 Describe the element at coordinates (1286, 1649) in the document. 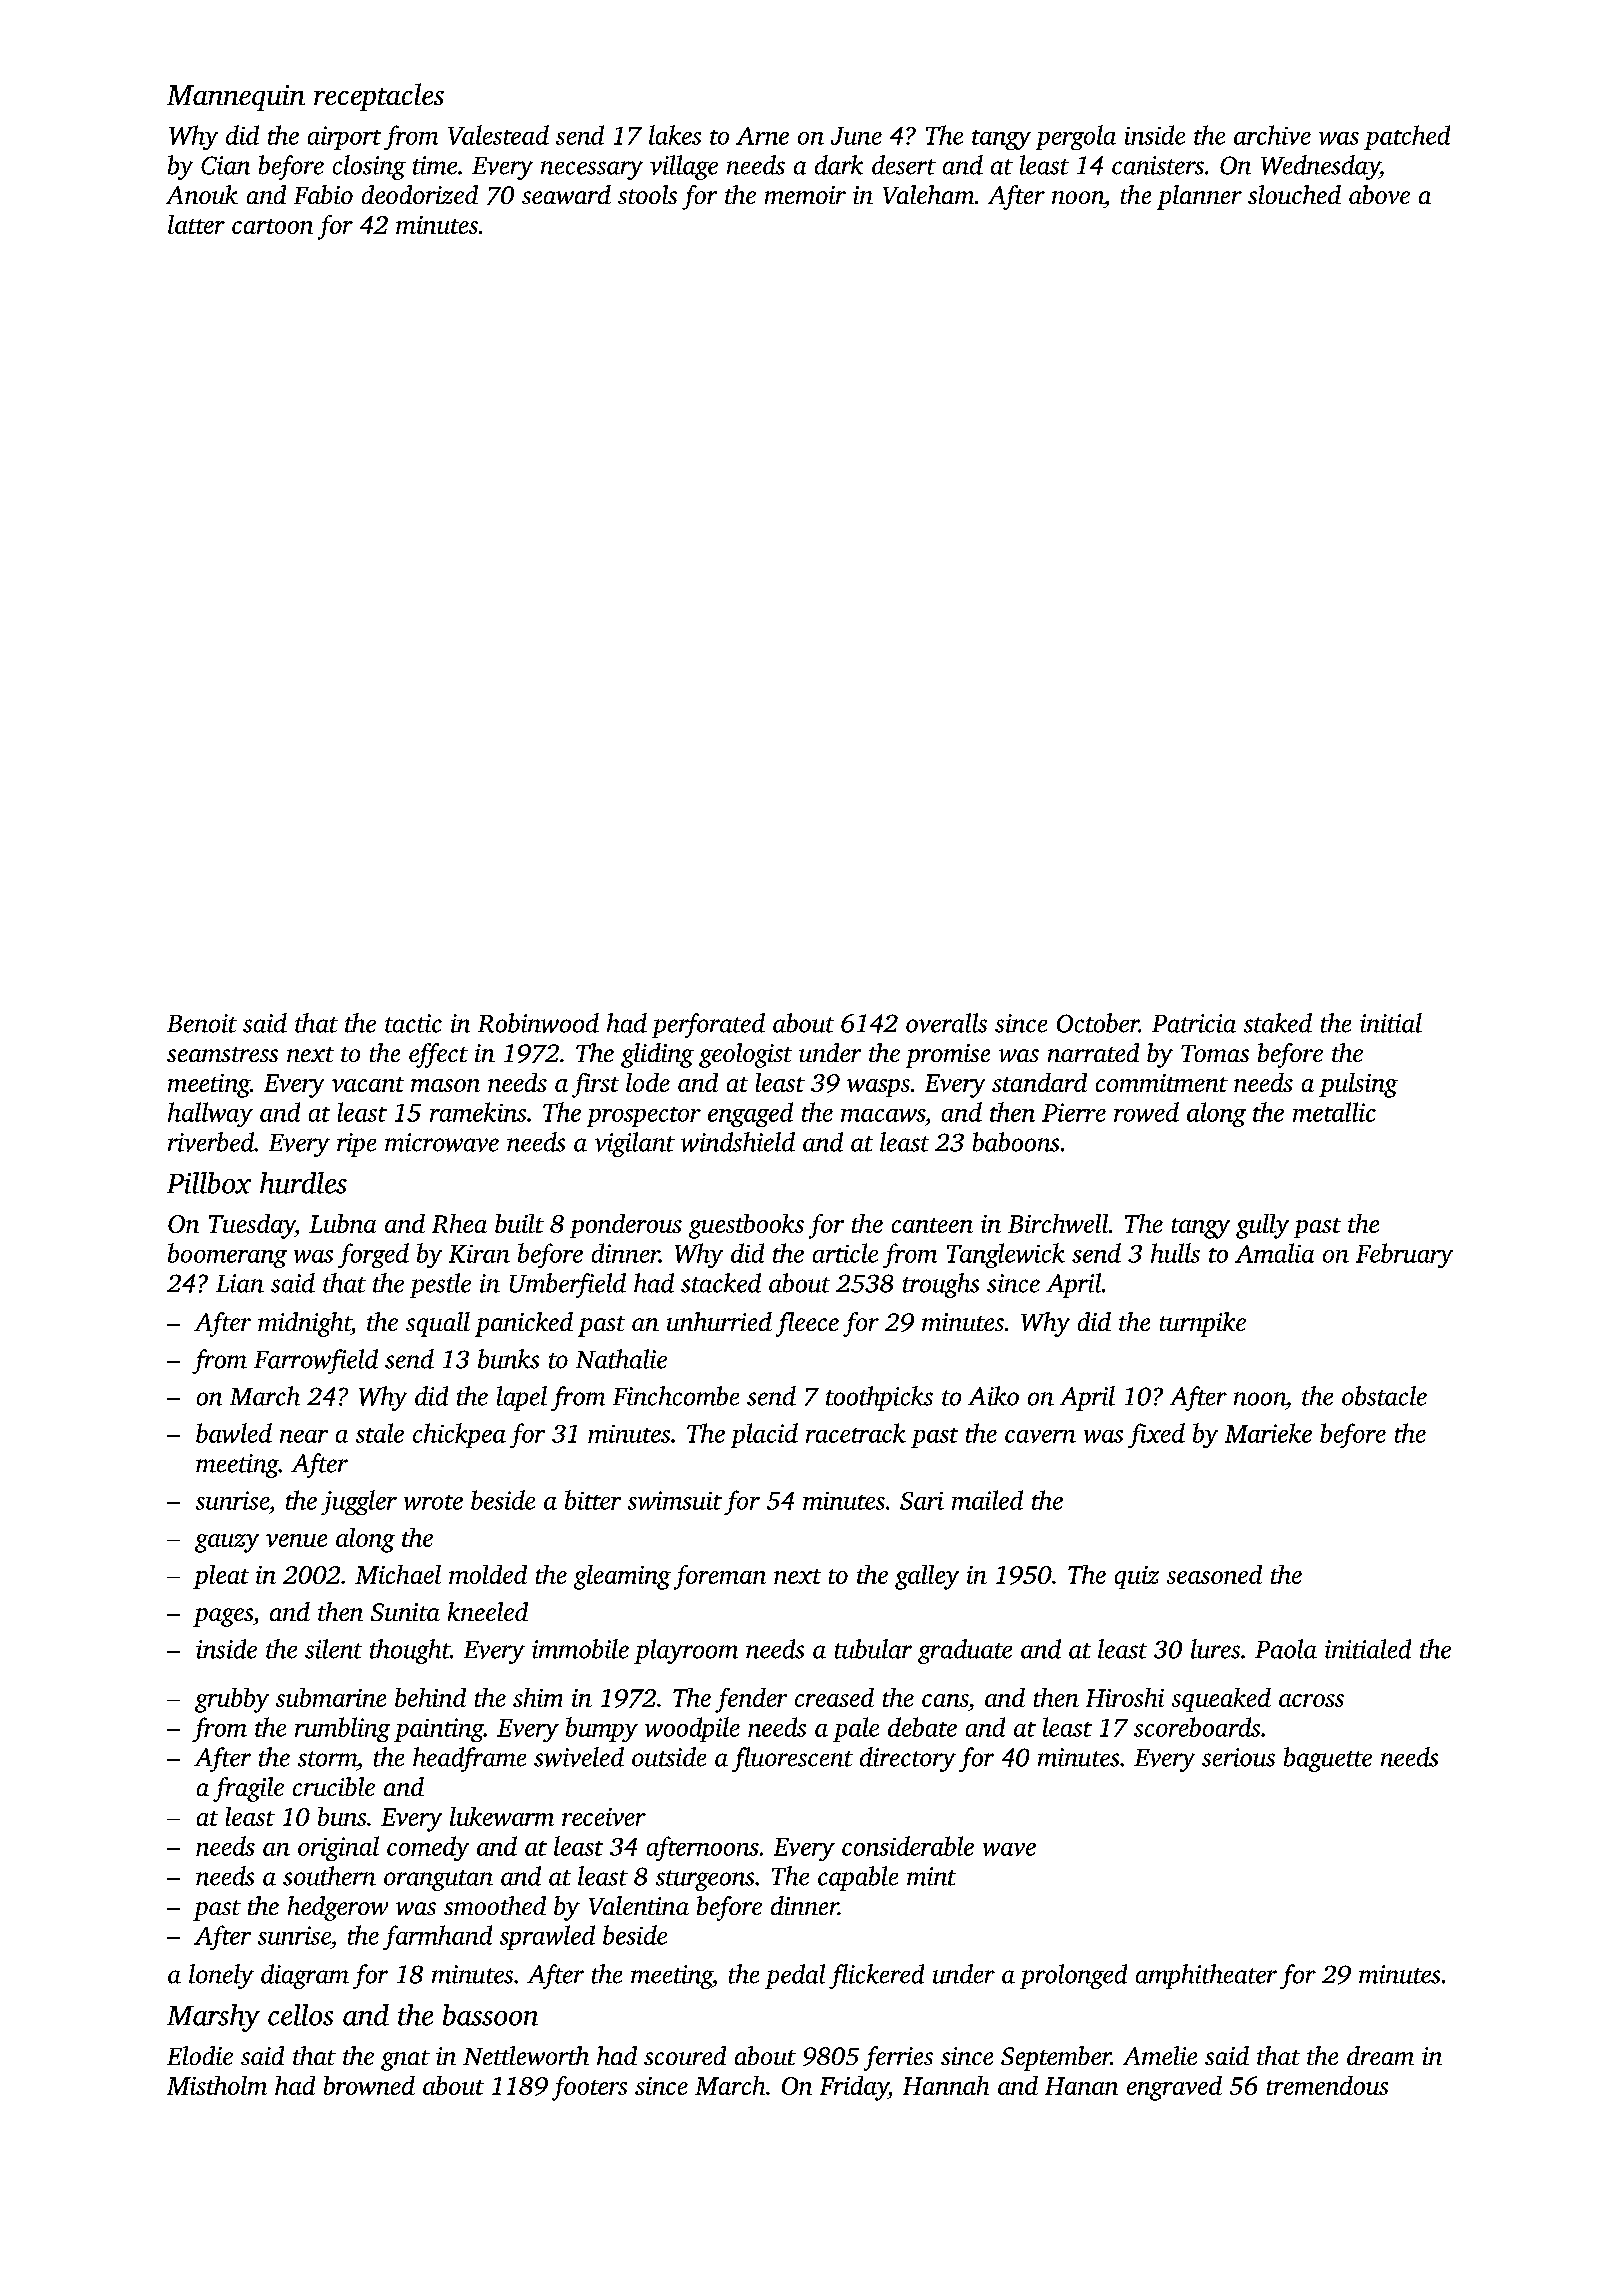

I see `Paola` at that location.
